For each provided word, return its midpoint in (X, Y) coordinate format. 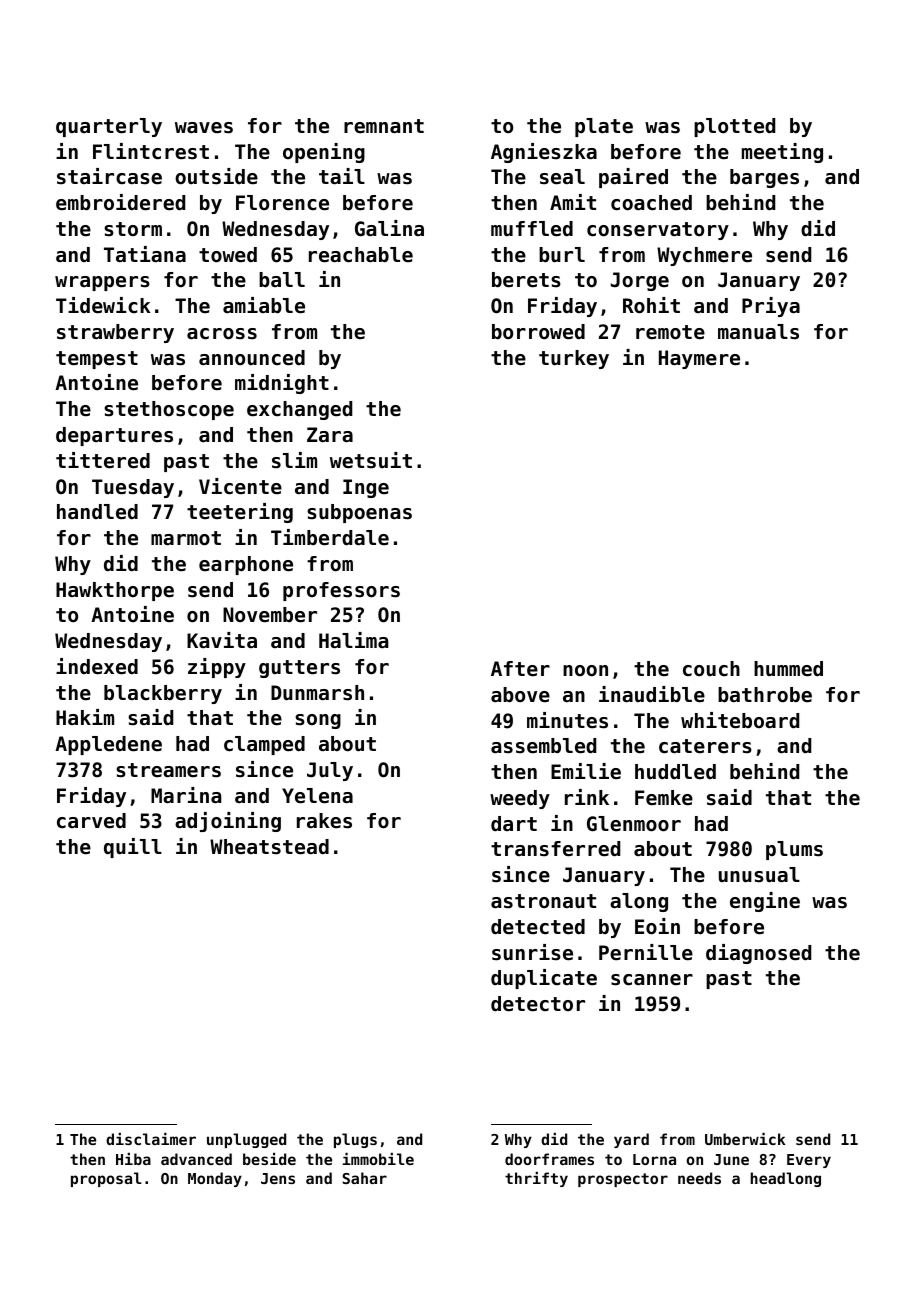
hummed (788, 669)
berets (526, 280)
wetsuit (371, 460)
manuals (758, 332)
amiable (264, 305)
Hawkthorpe (115, 591)
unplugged (246, 1140)
